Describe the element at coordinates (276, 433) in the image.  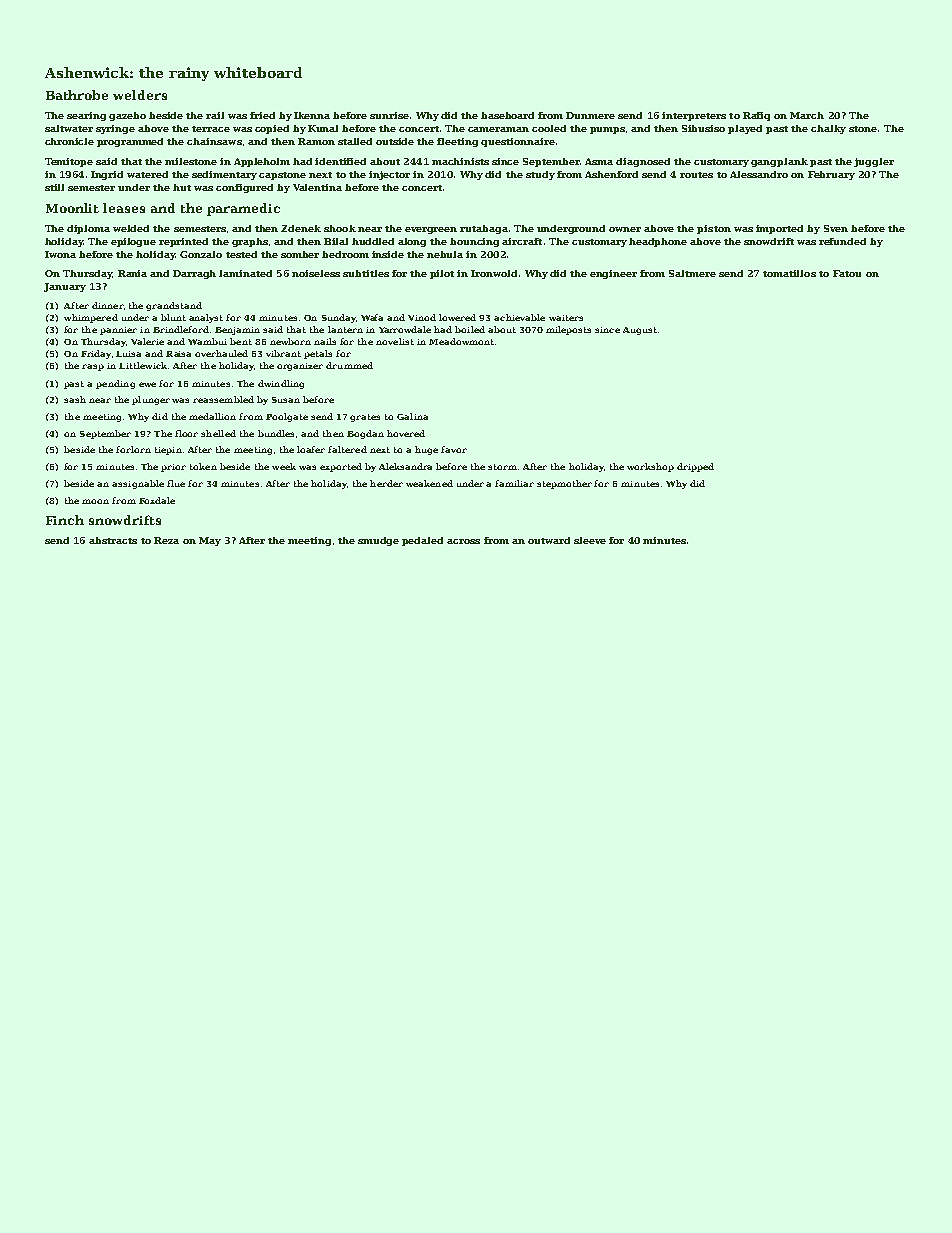
I see `bundles` at that location.
